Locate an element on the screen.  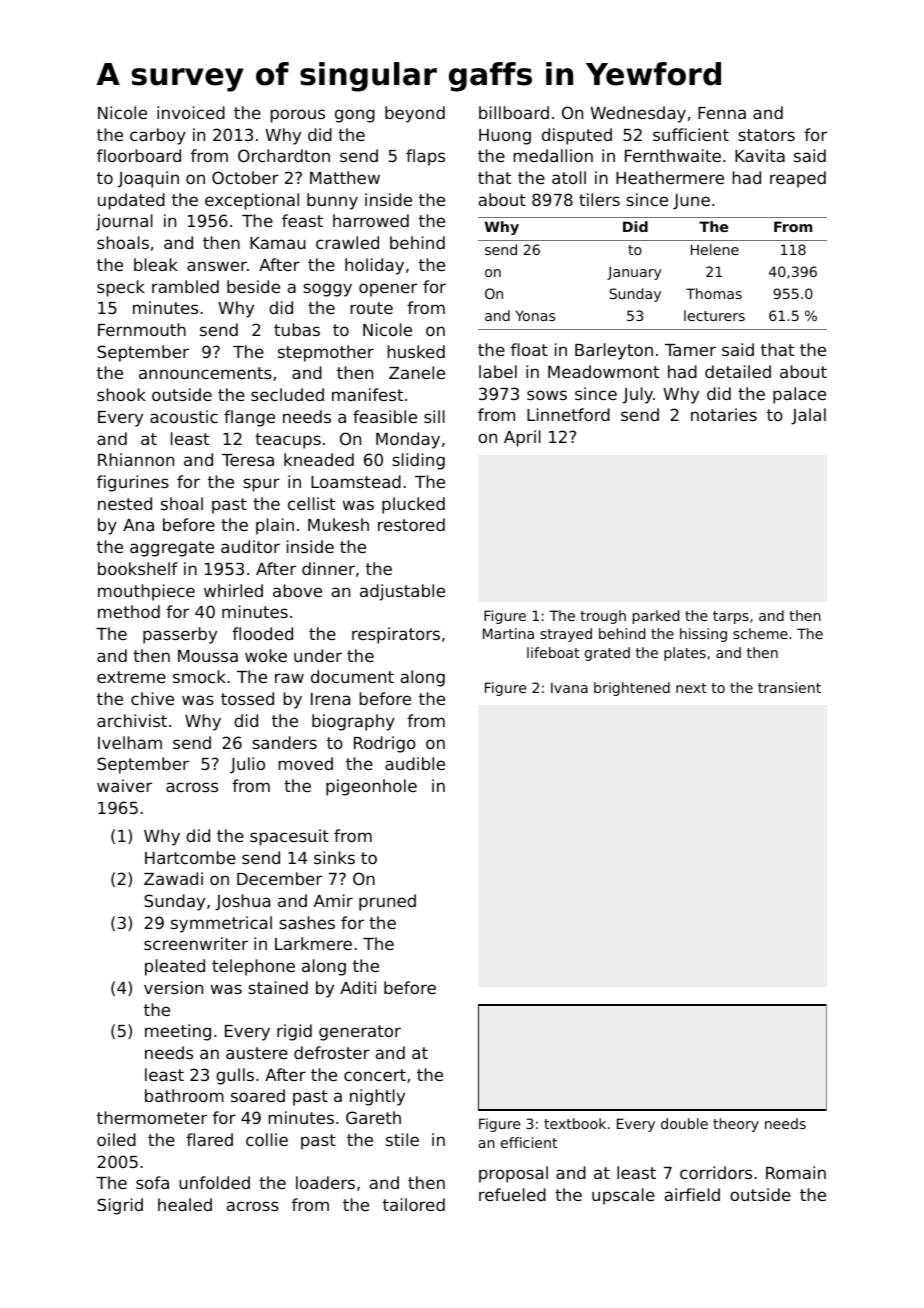
hissing is located at coordinates (703, 635).
